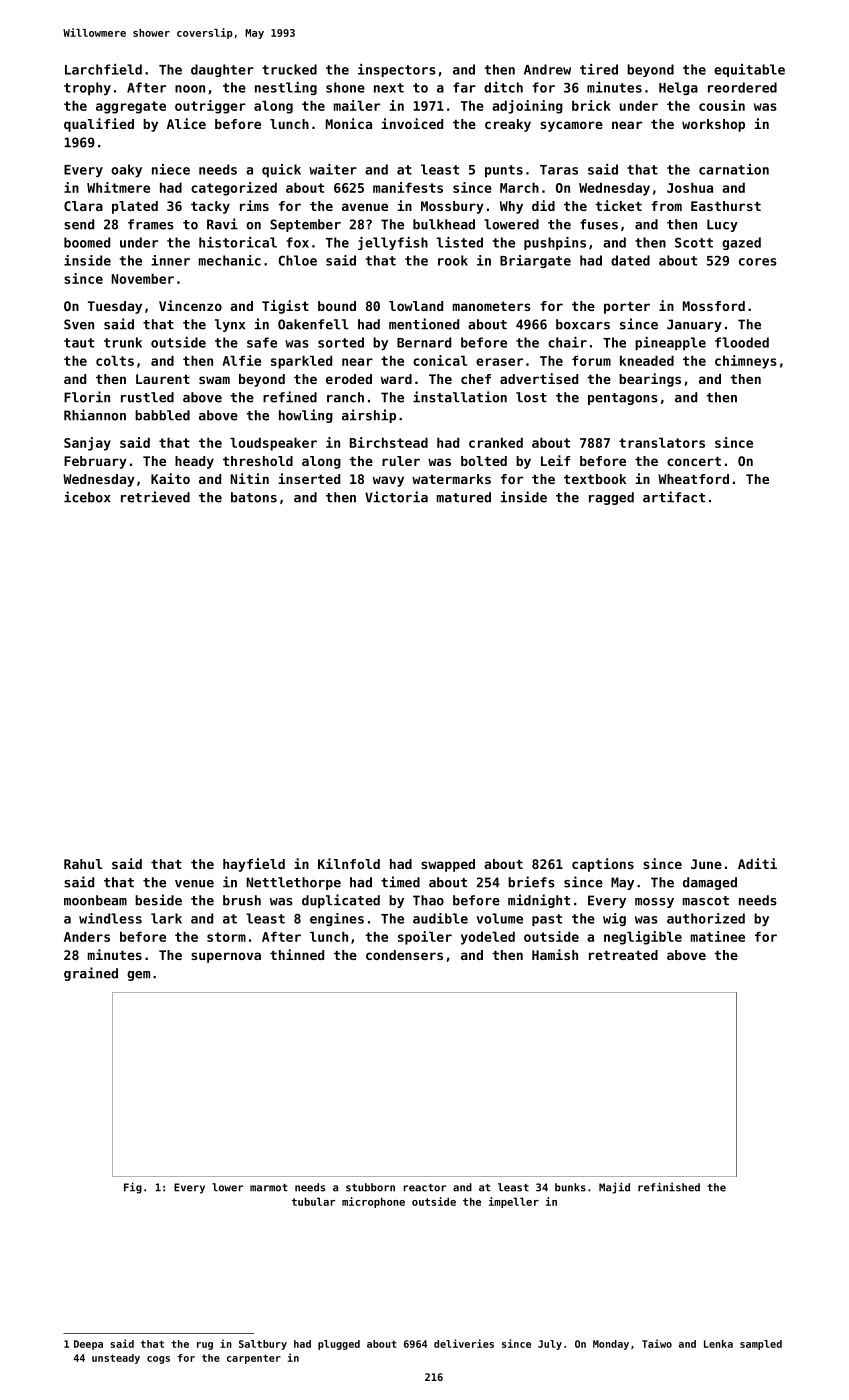  Describe the element at coordinates (464, 1343) in the screenshot. I see `deliveries` at that location.
